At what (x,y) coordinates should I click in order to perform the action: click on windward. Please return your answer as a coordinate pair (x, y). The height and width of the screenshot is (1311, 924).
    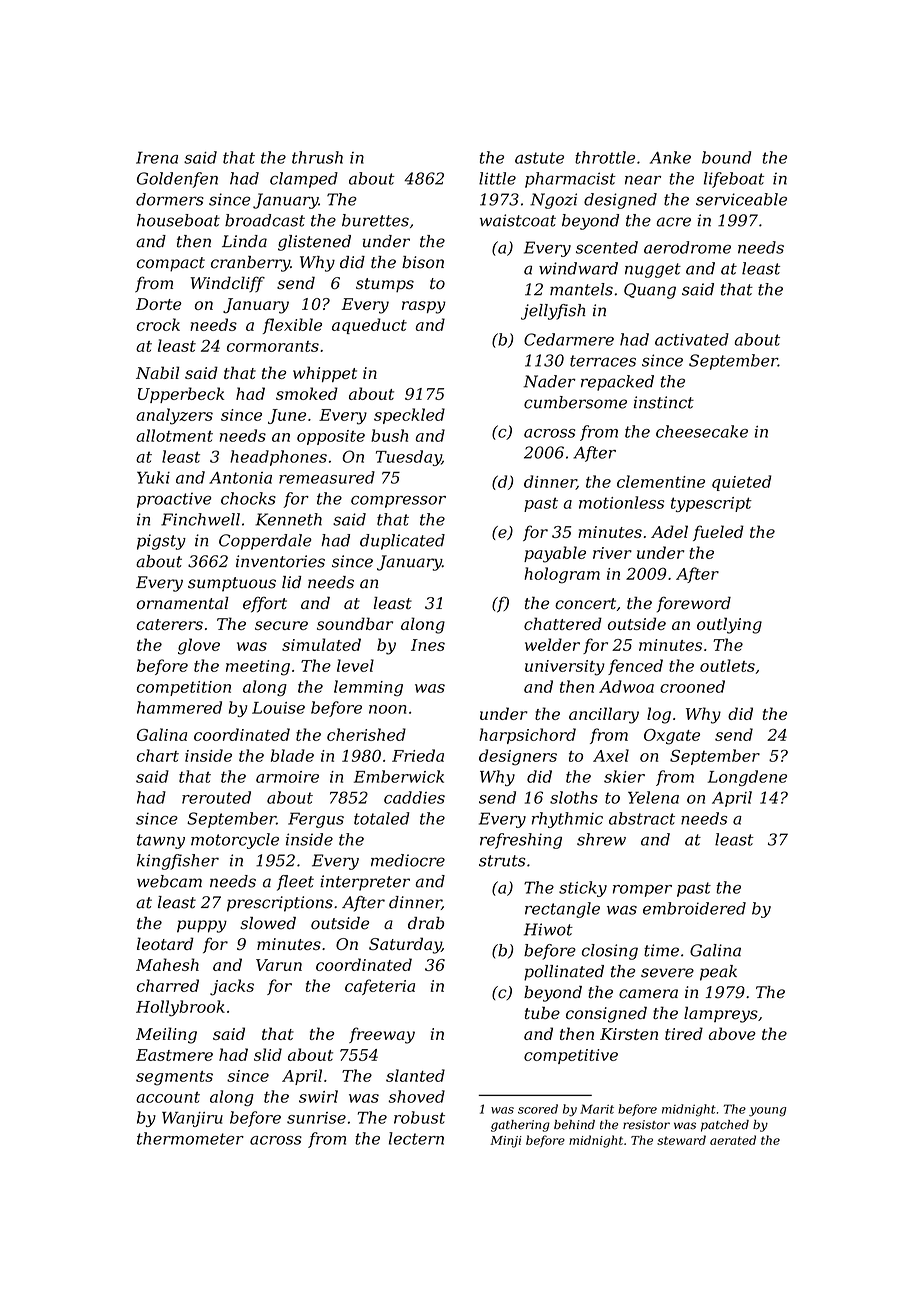
    Looking at the image, I should click on (578, 268).
